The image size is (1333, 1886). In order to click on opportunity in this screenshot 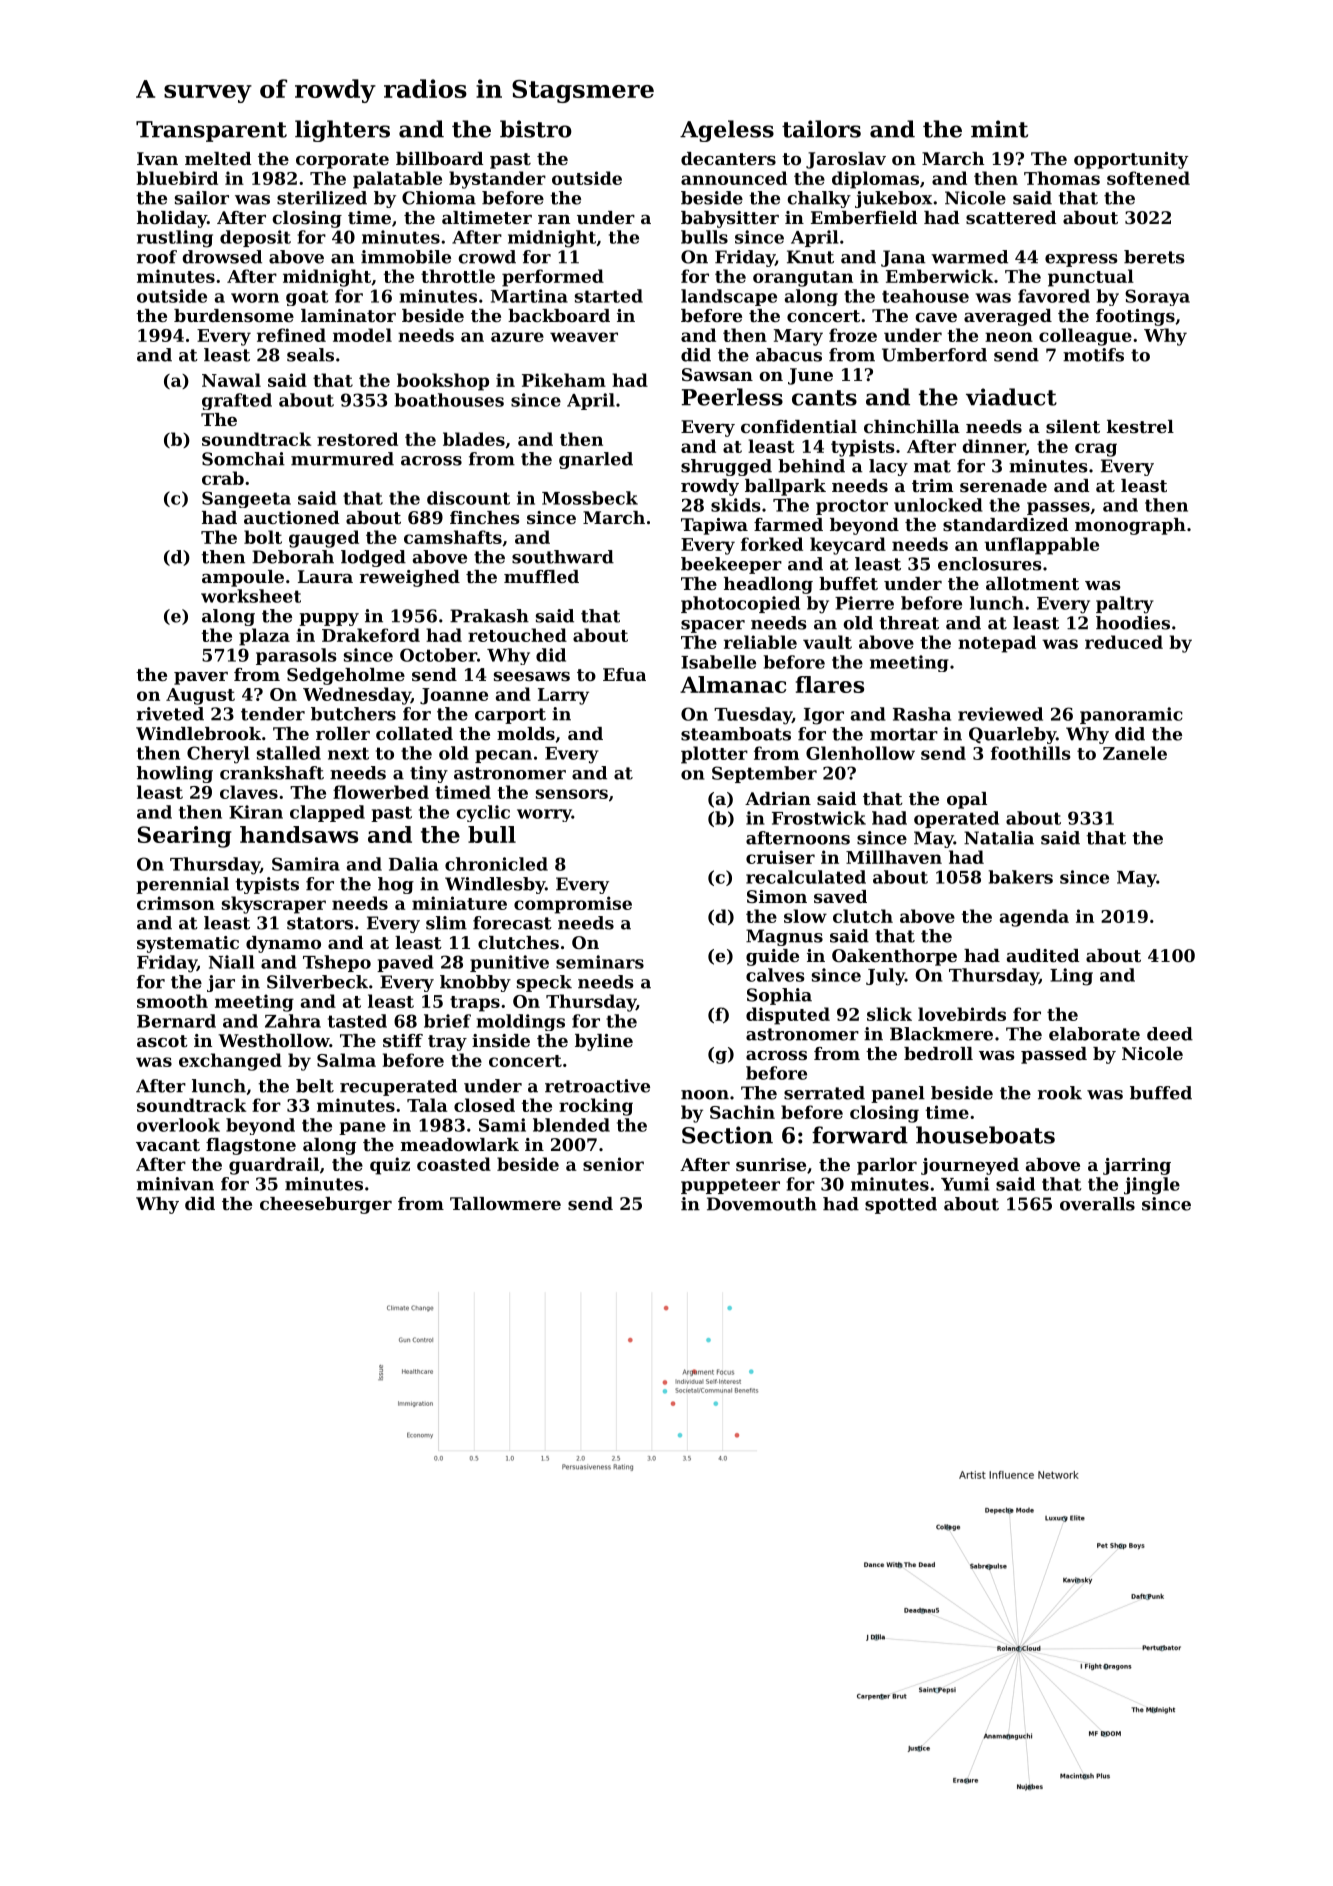, I will do `click(1131, 160)`.
